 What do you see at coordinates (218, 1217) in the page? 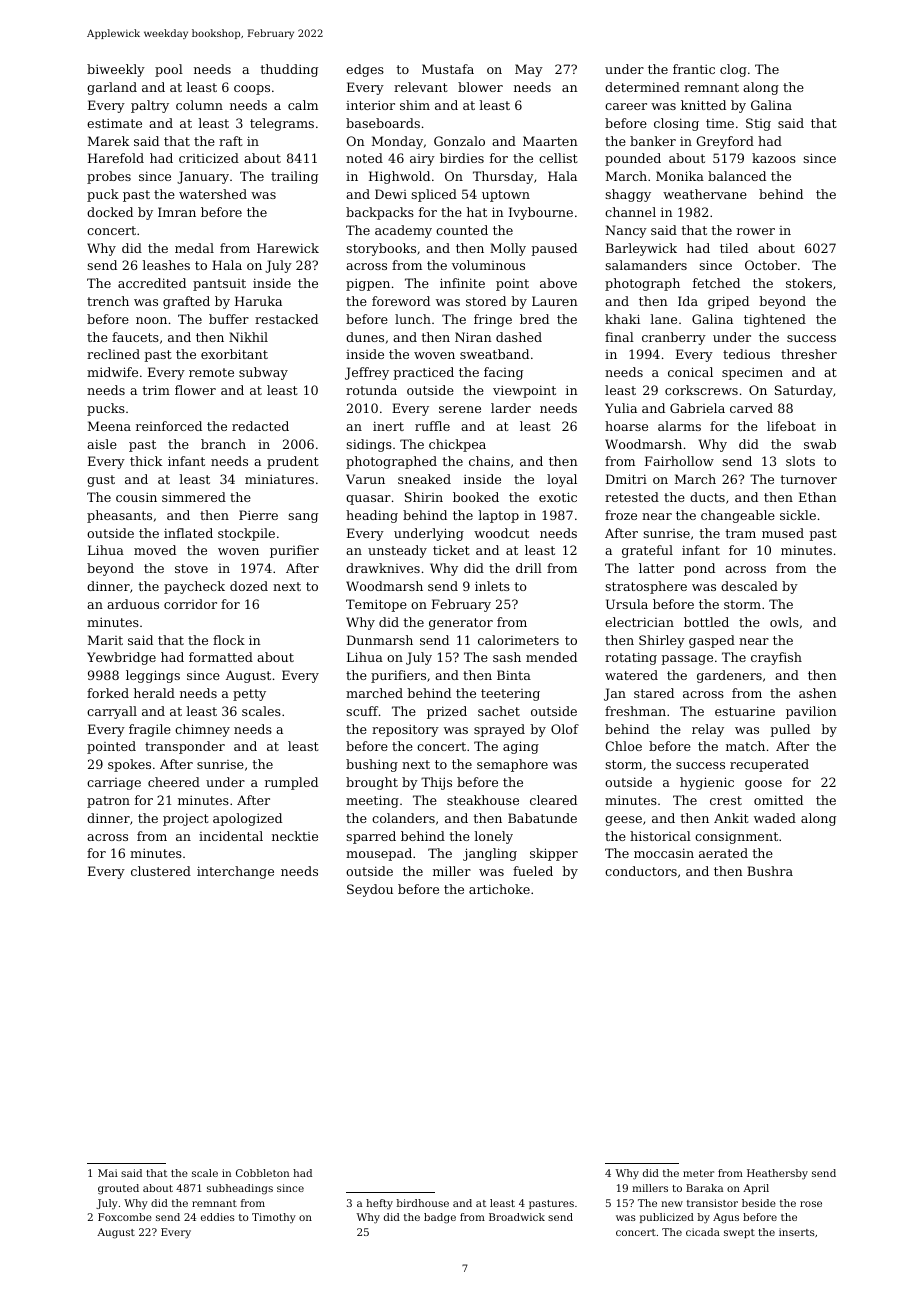
I see `eddies` at bounding box center [218, 1217].
